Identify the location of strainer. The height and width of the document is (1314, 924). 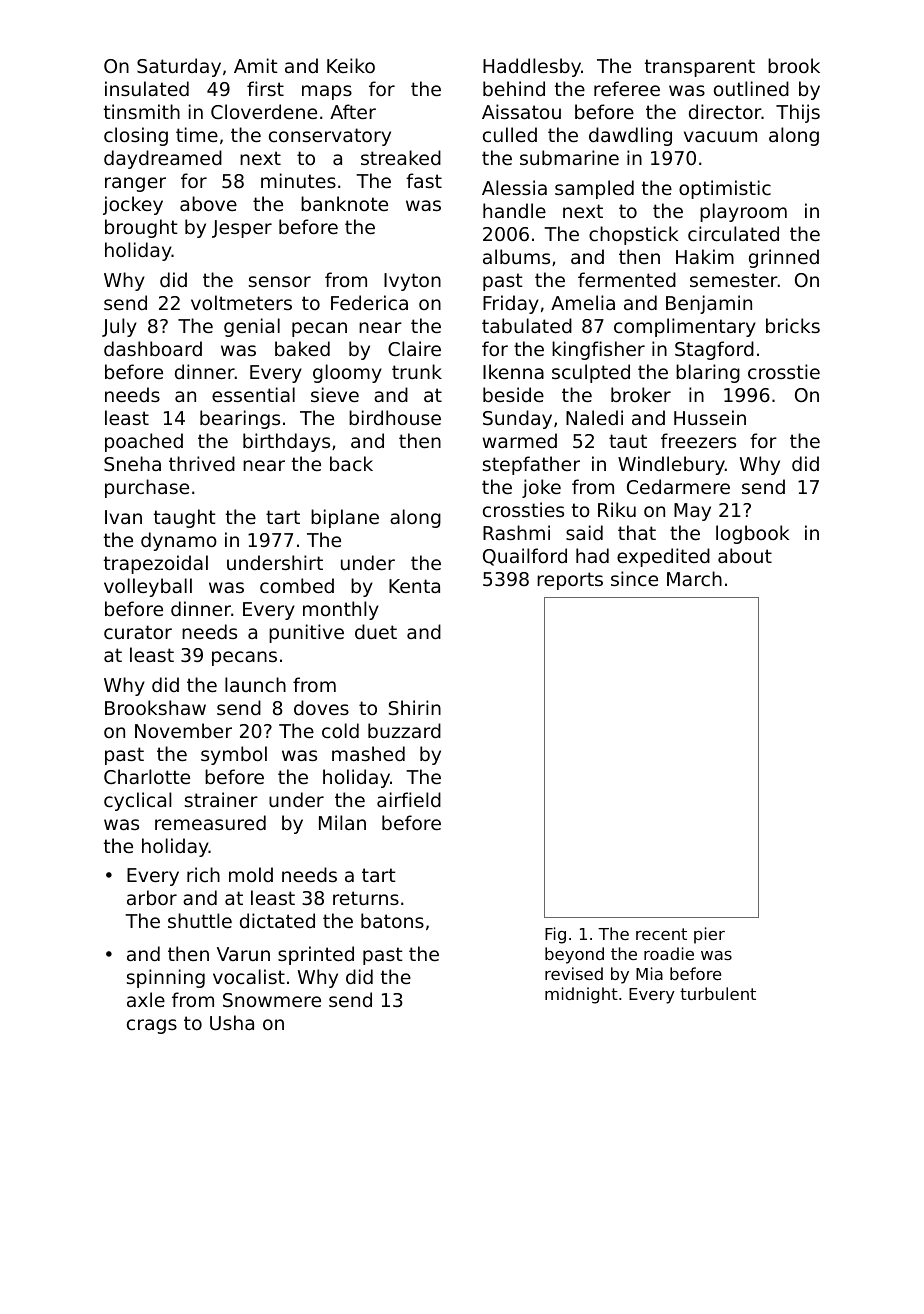
(221, 799).
